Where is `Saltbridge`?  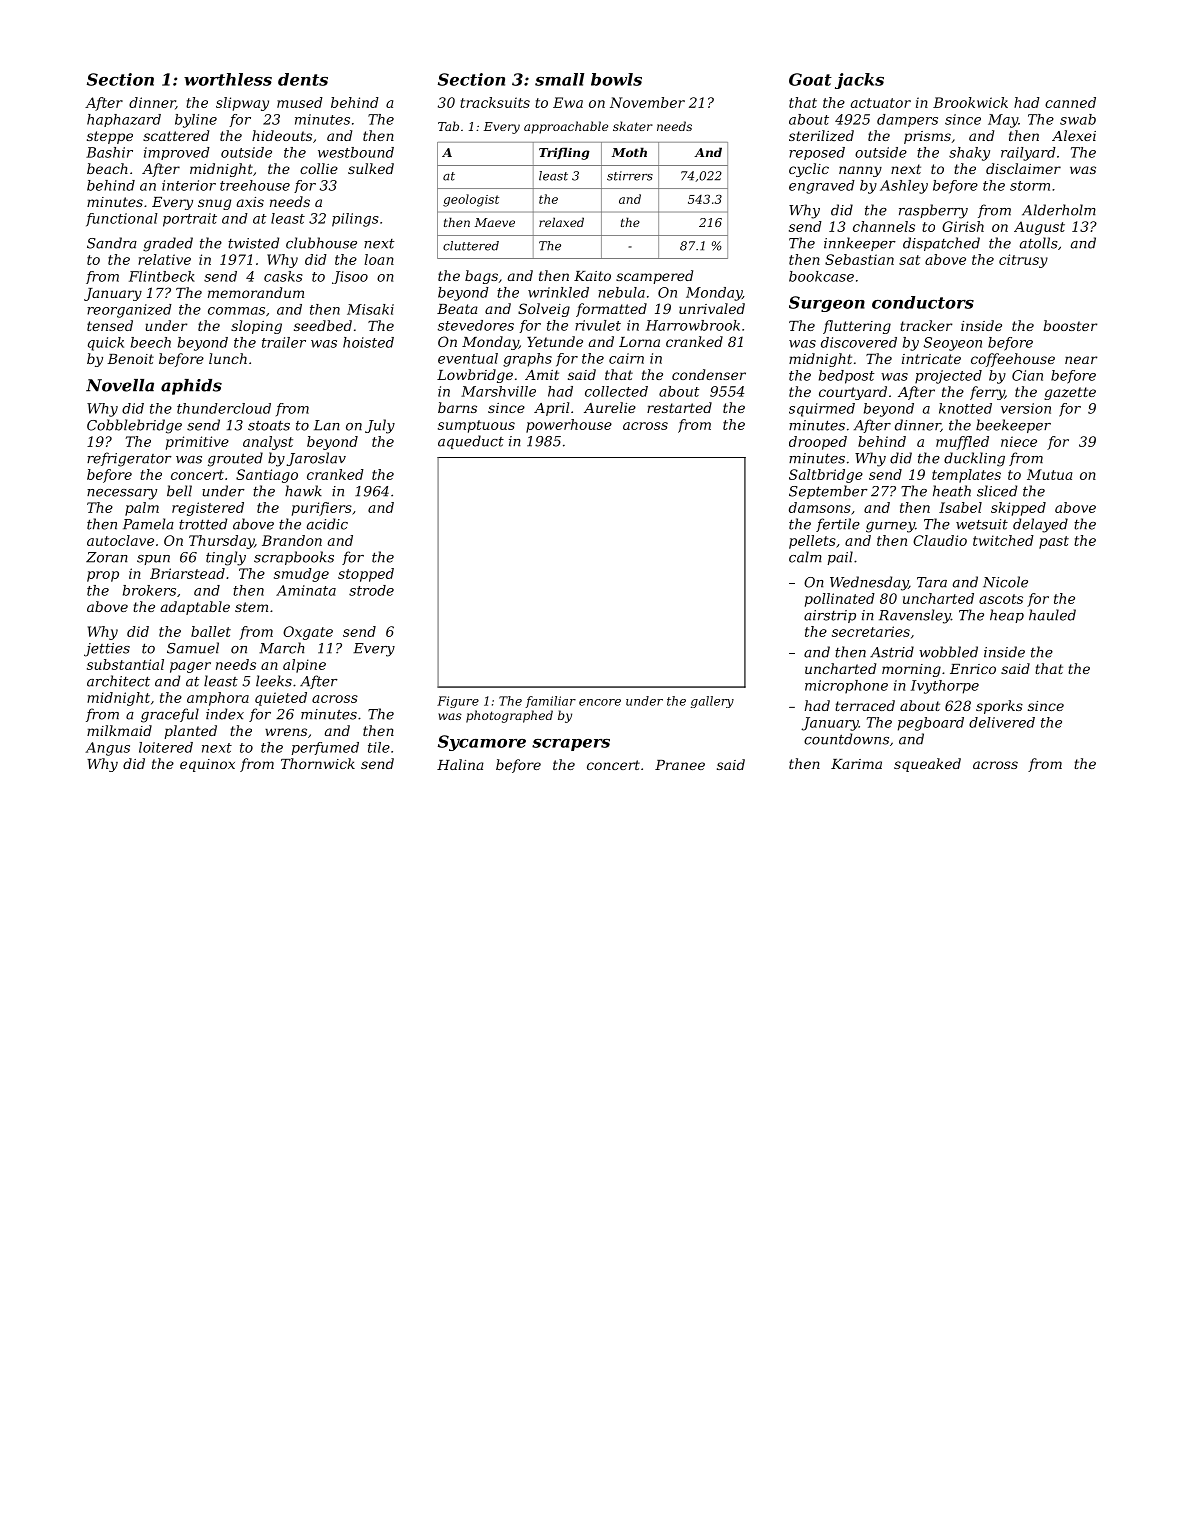
Saltbridge is located at coordinates (826, 476).
